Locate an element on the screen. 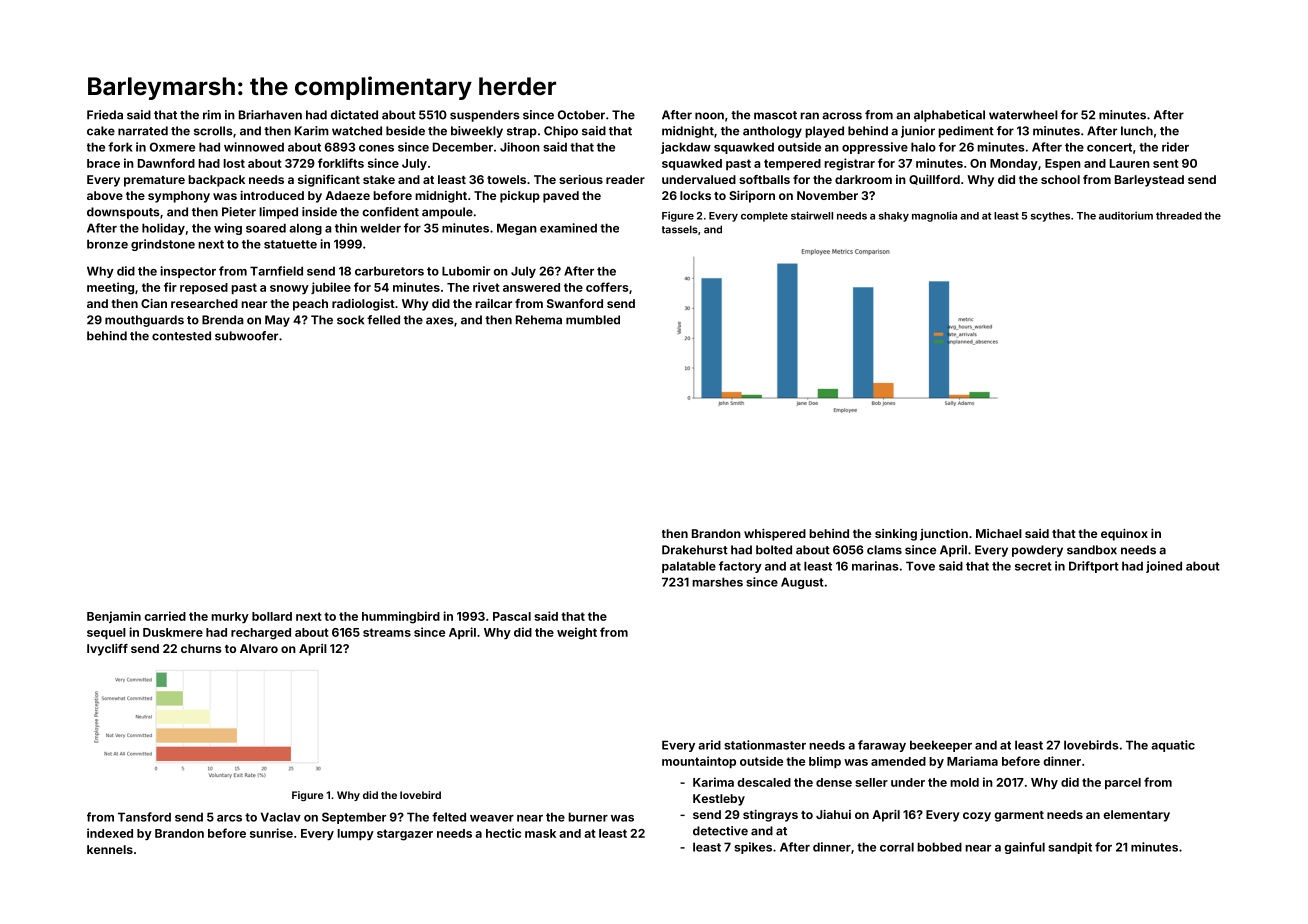 The width and height of the screenshot is (1308, 924). whispered is located at coordinates (775, 535).
